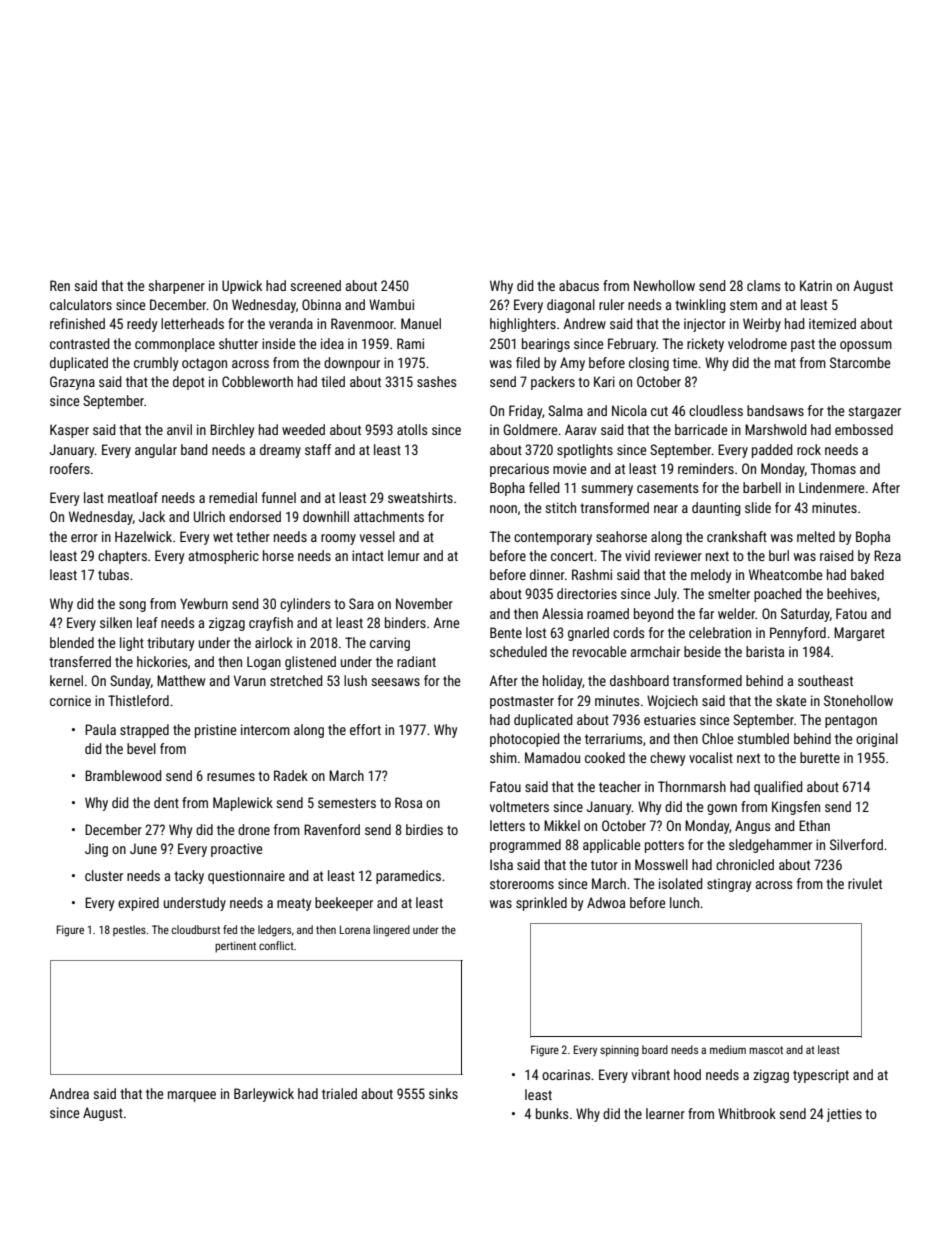 Image resolution: width=952 pixels, height=1233 pixels. I want to click on lemur, so click(404, 555).
